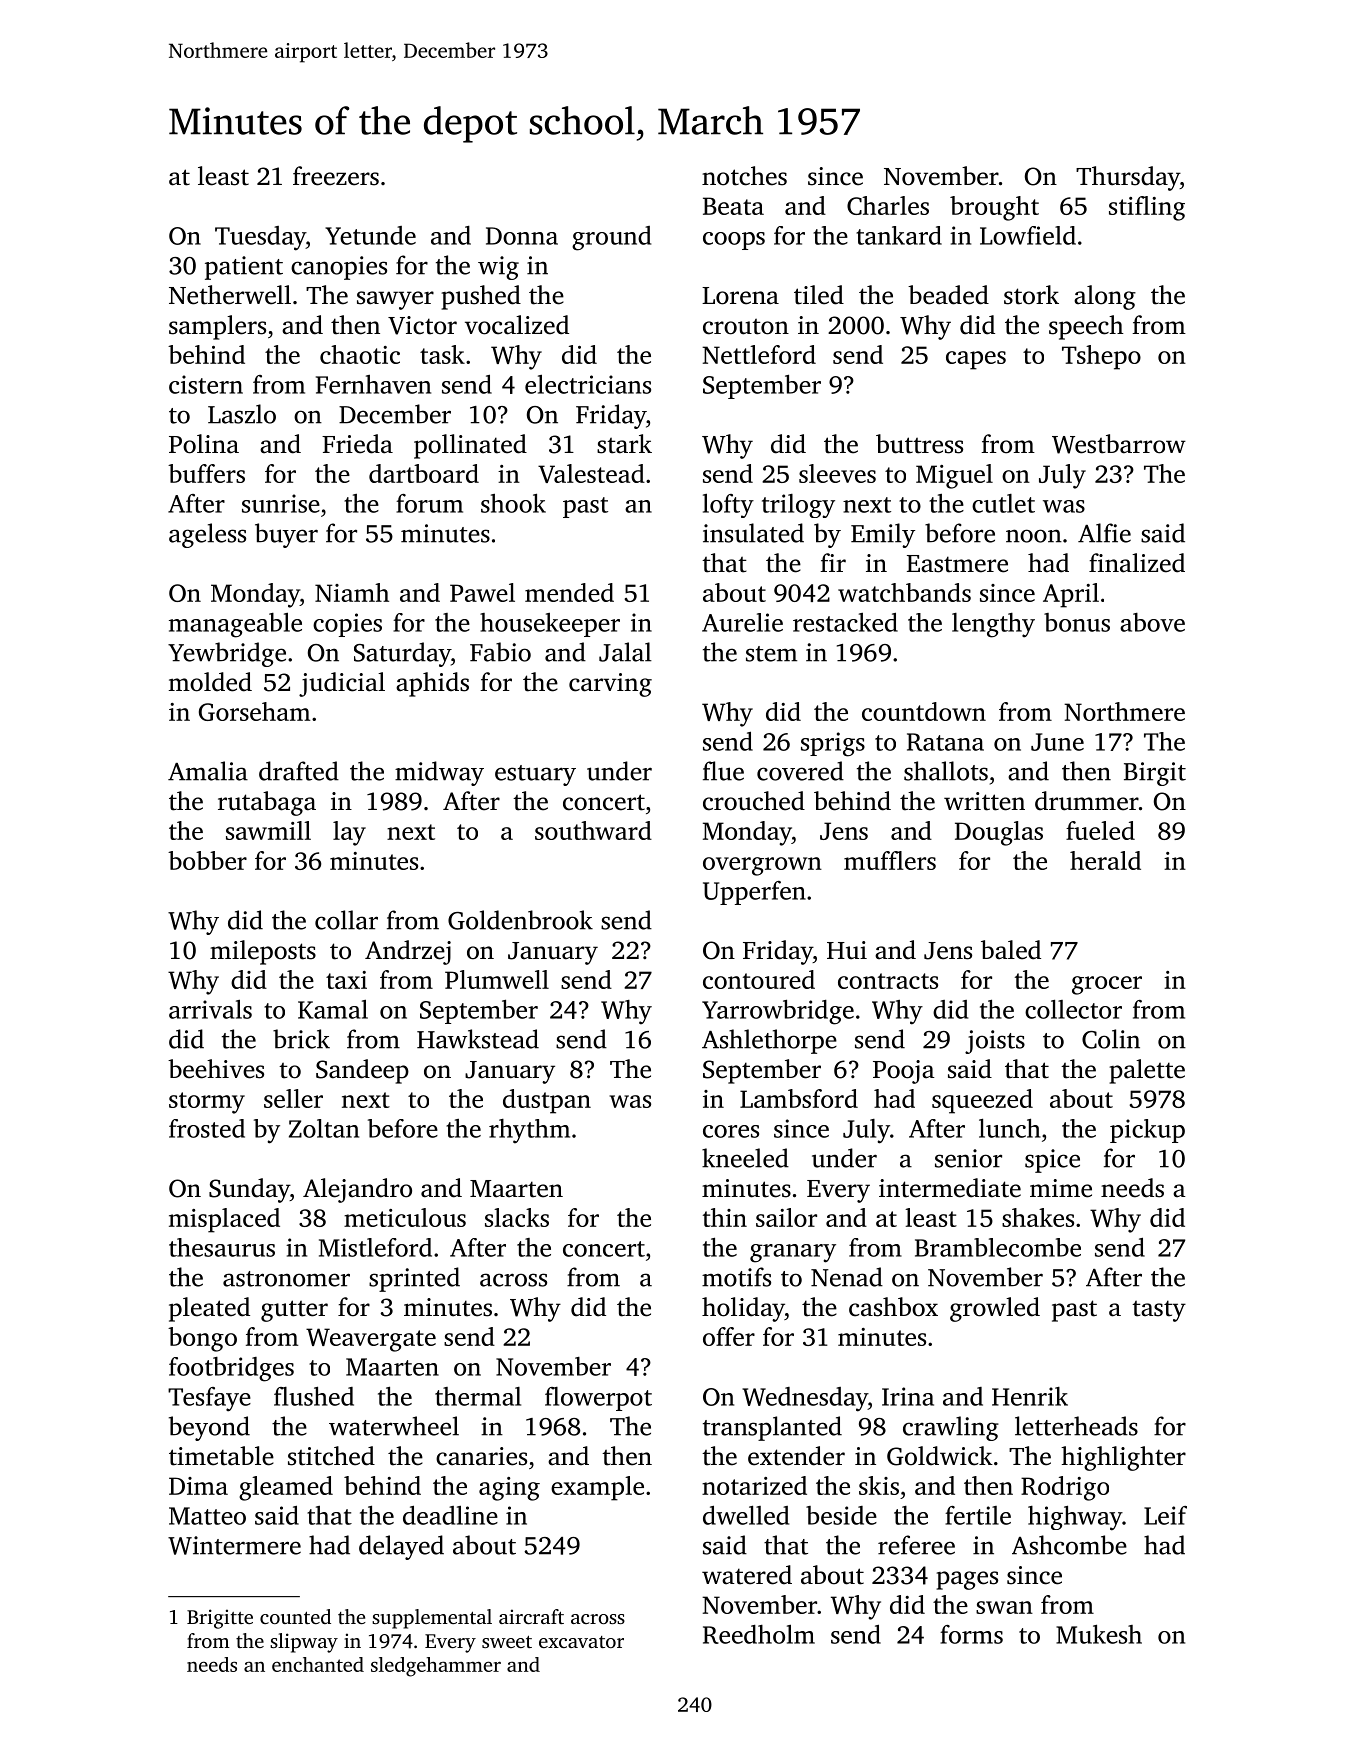 This screenshot has width=1354, height=1752. Describe the element at coordinates (1105, 860) in the screenshot. I see `herald` at that location.
